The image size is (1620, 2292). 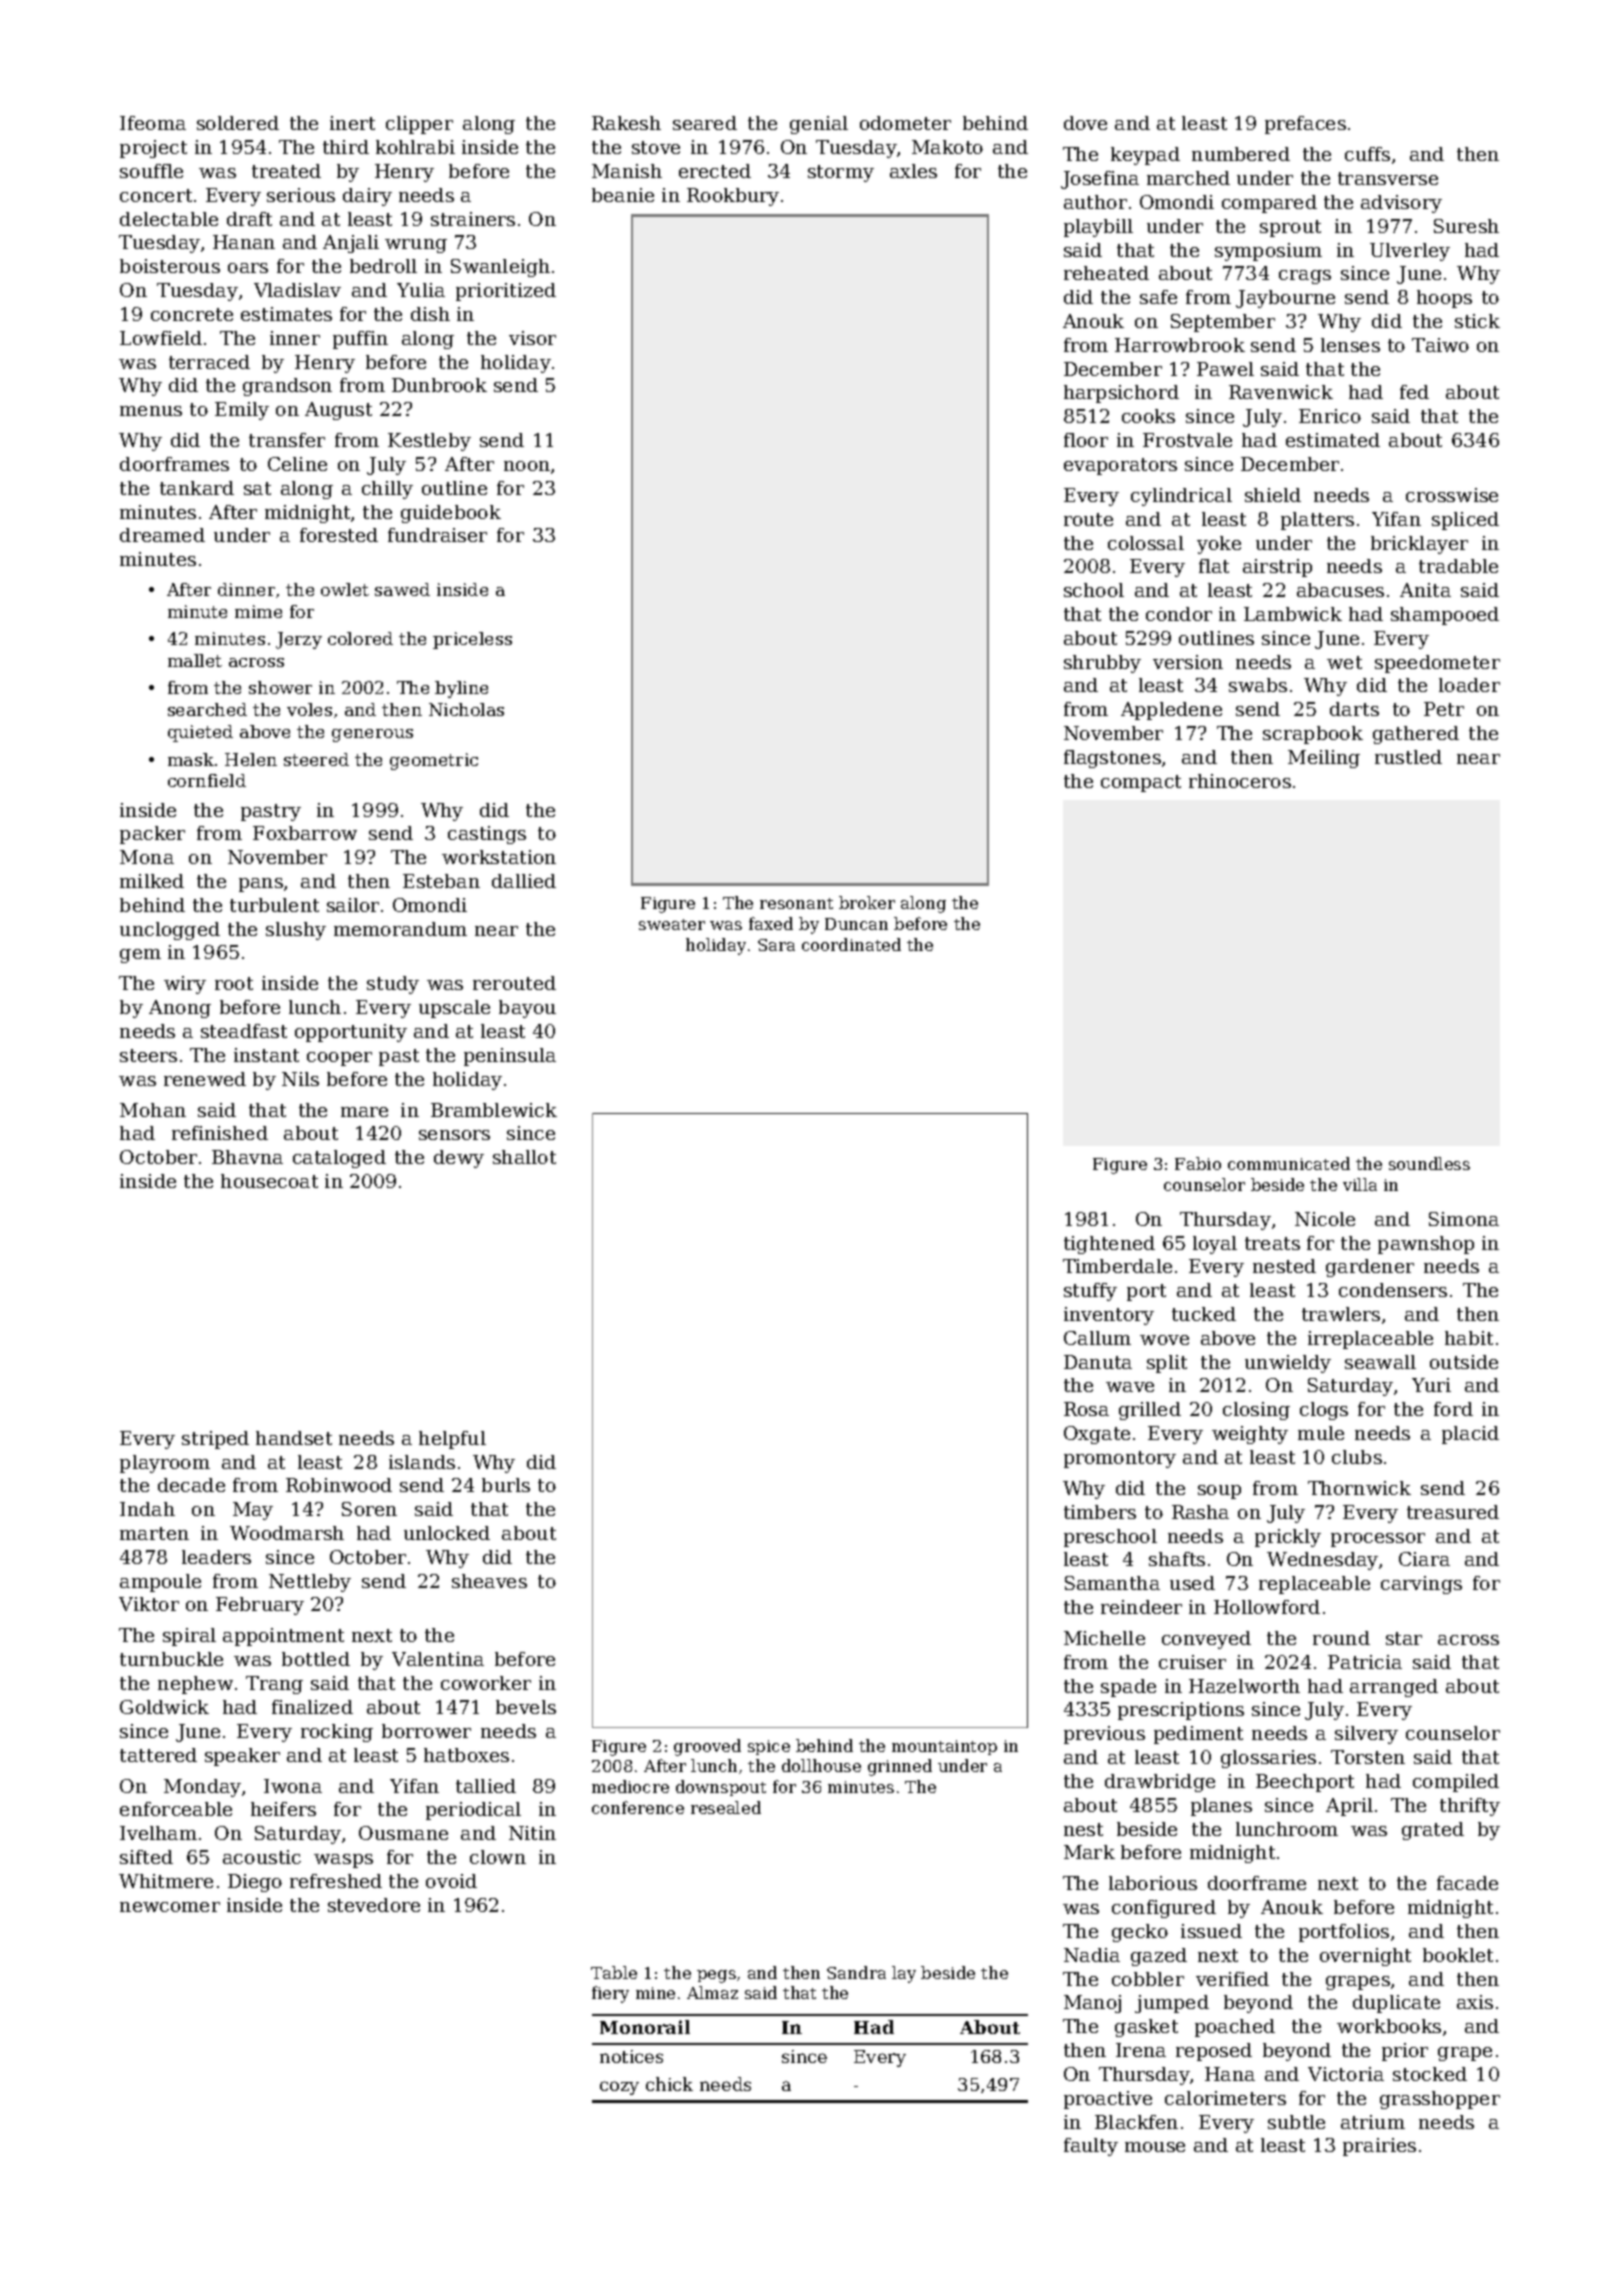 I want to click on acoustic, so click(x=262, y=1857).
